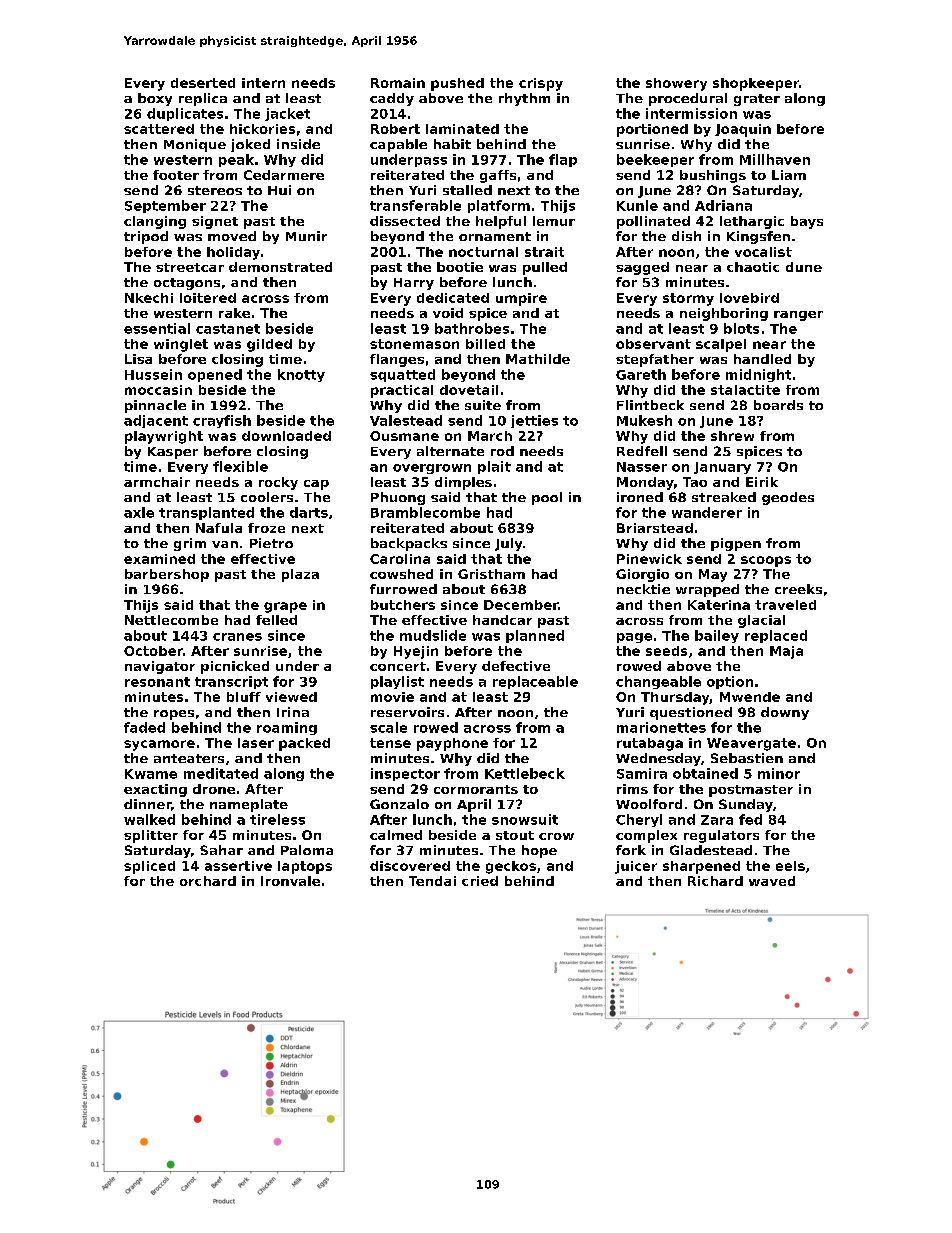  Describe the element at coordinates (158, 390) in the image. I see `moccasin` at that location.
